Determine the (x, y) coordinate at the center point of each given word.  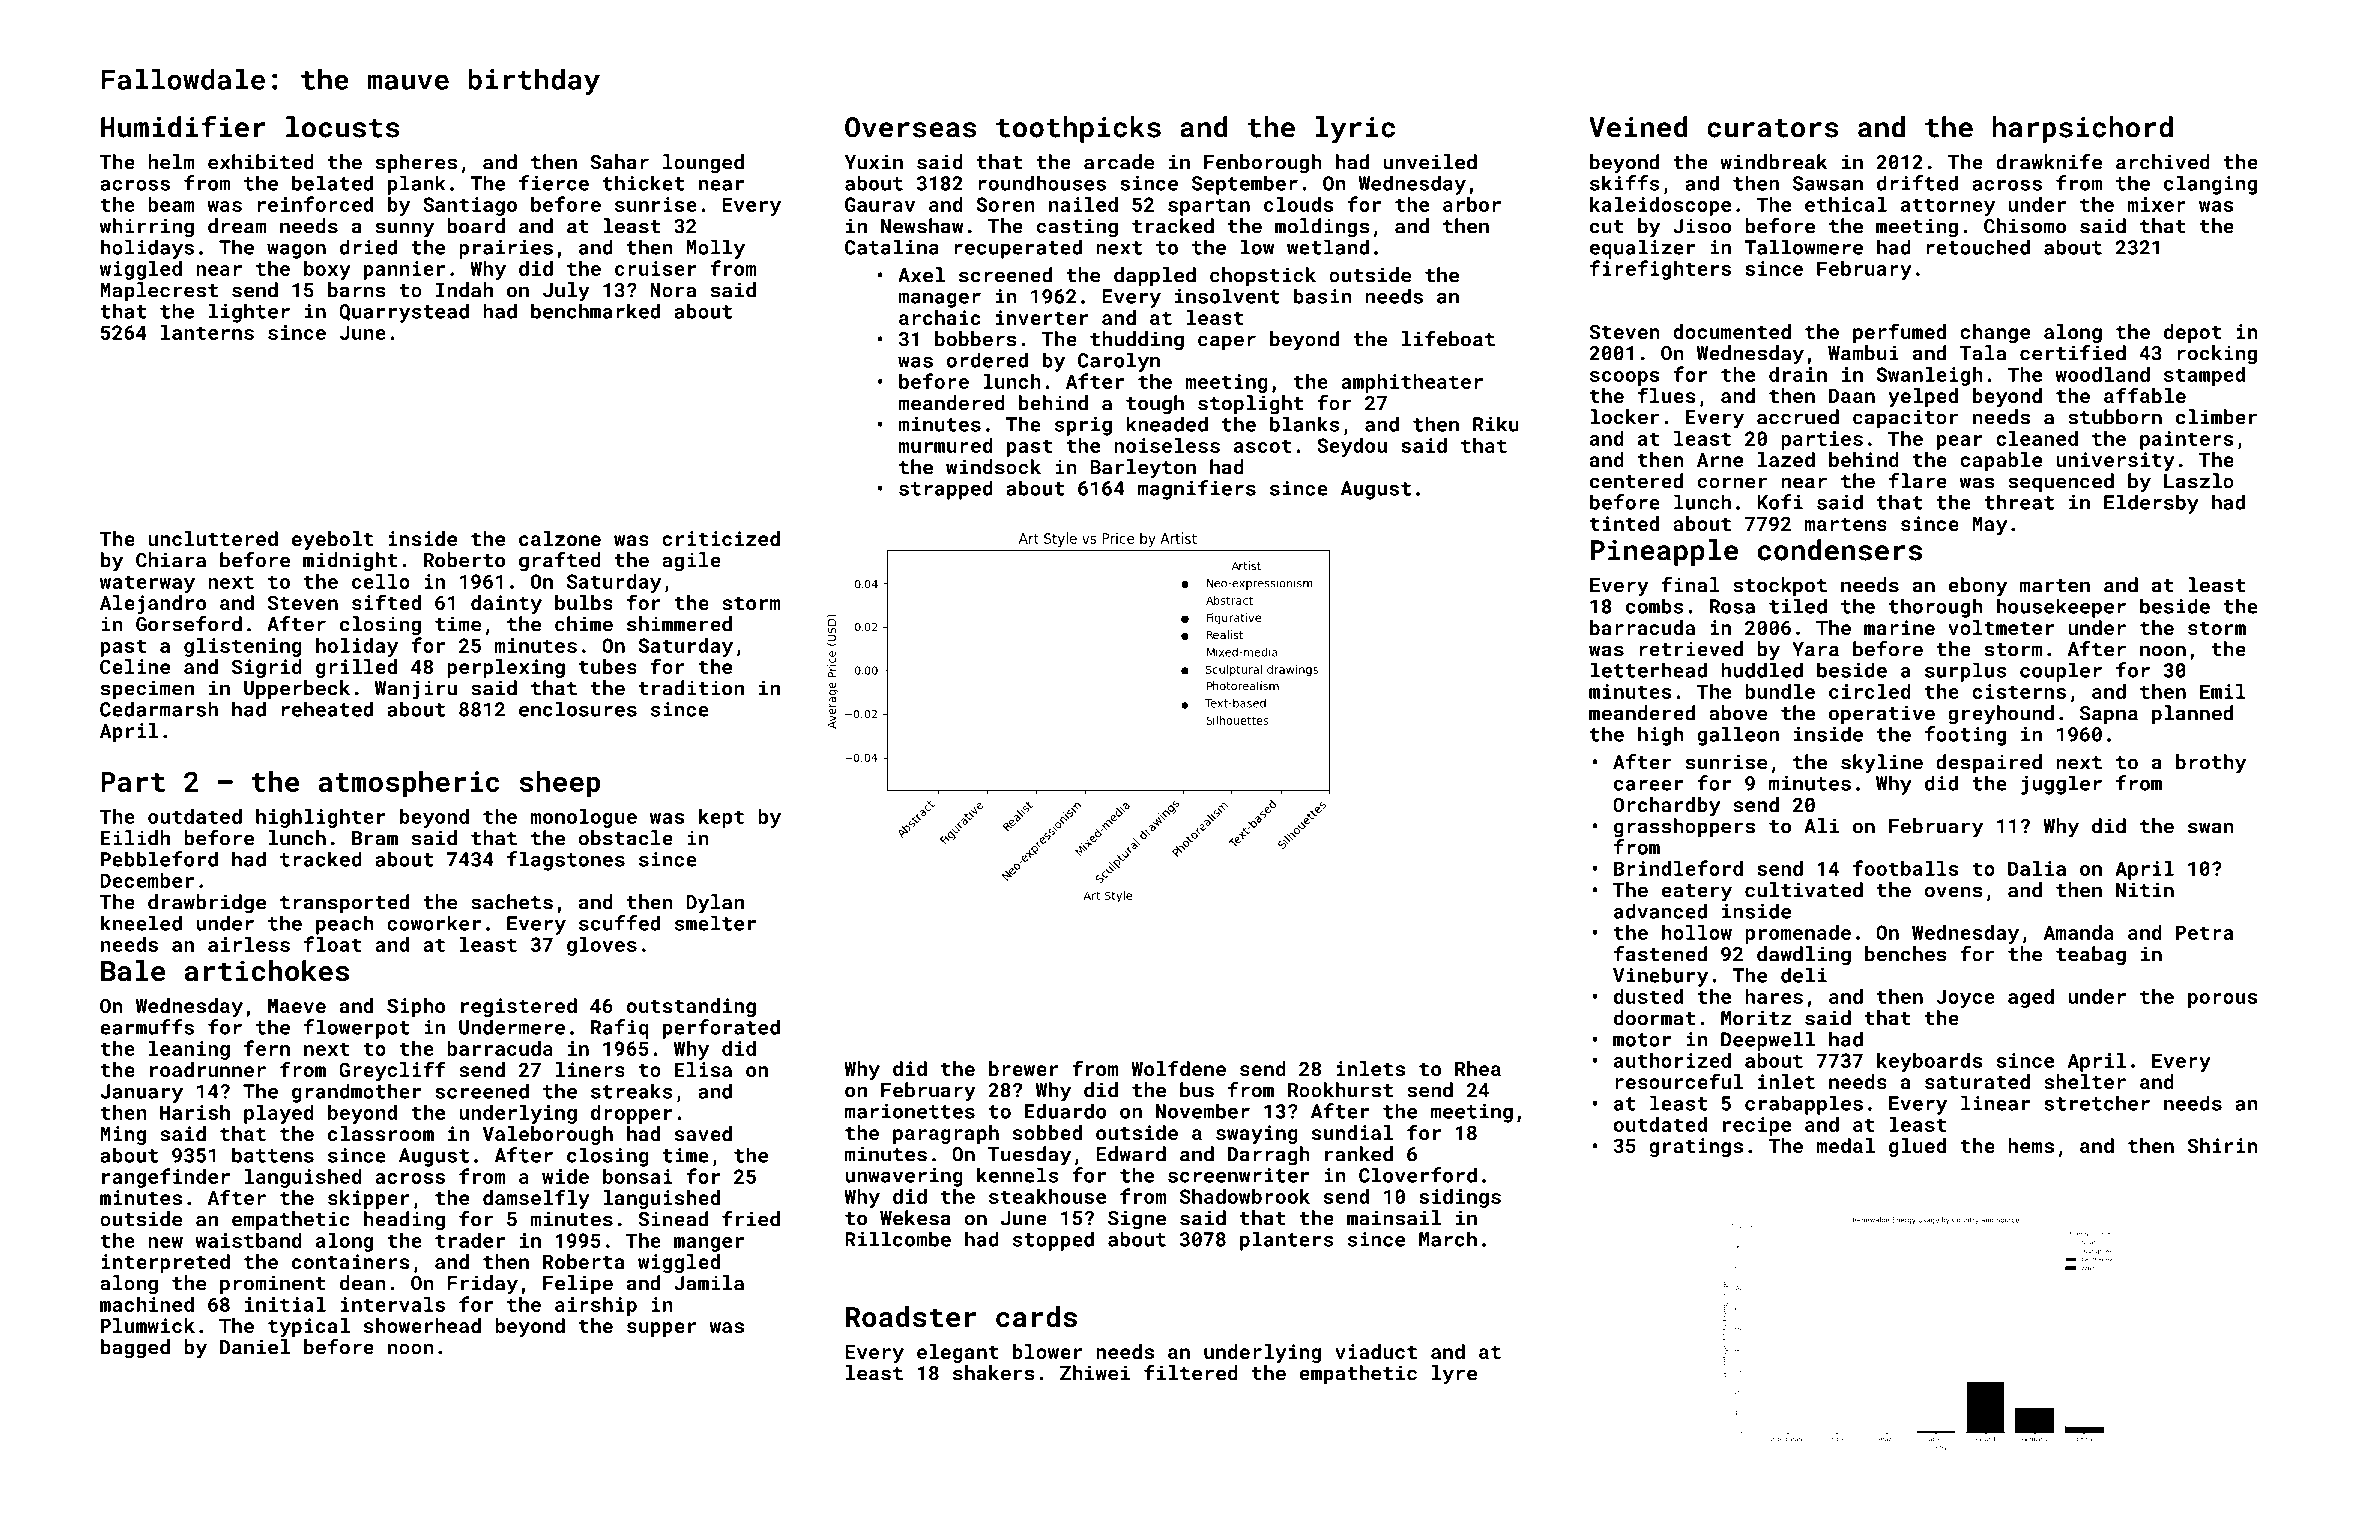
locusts (343, 127)
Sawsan (1828, 183)
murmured (945, 445)
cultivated (1804, 890)
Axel (921, 275)
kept (721, 818)
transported (344, 904)
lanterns (207, 332)
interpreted (165, 1263)
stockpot (1780, 587)
